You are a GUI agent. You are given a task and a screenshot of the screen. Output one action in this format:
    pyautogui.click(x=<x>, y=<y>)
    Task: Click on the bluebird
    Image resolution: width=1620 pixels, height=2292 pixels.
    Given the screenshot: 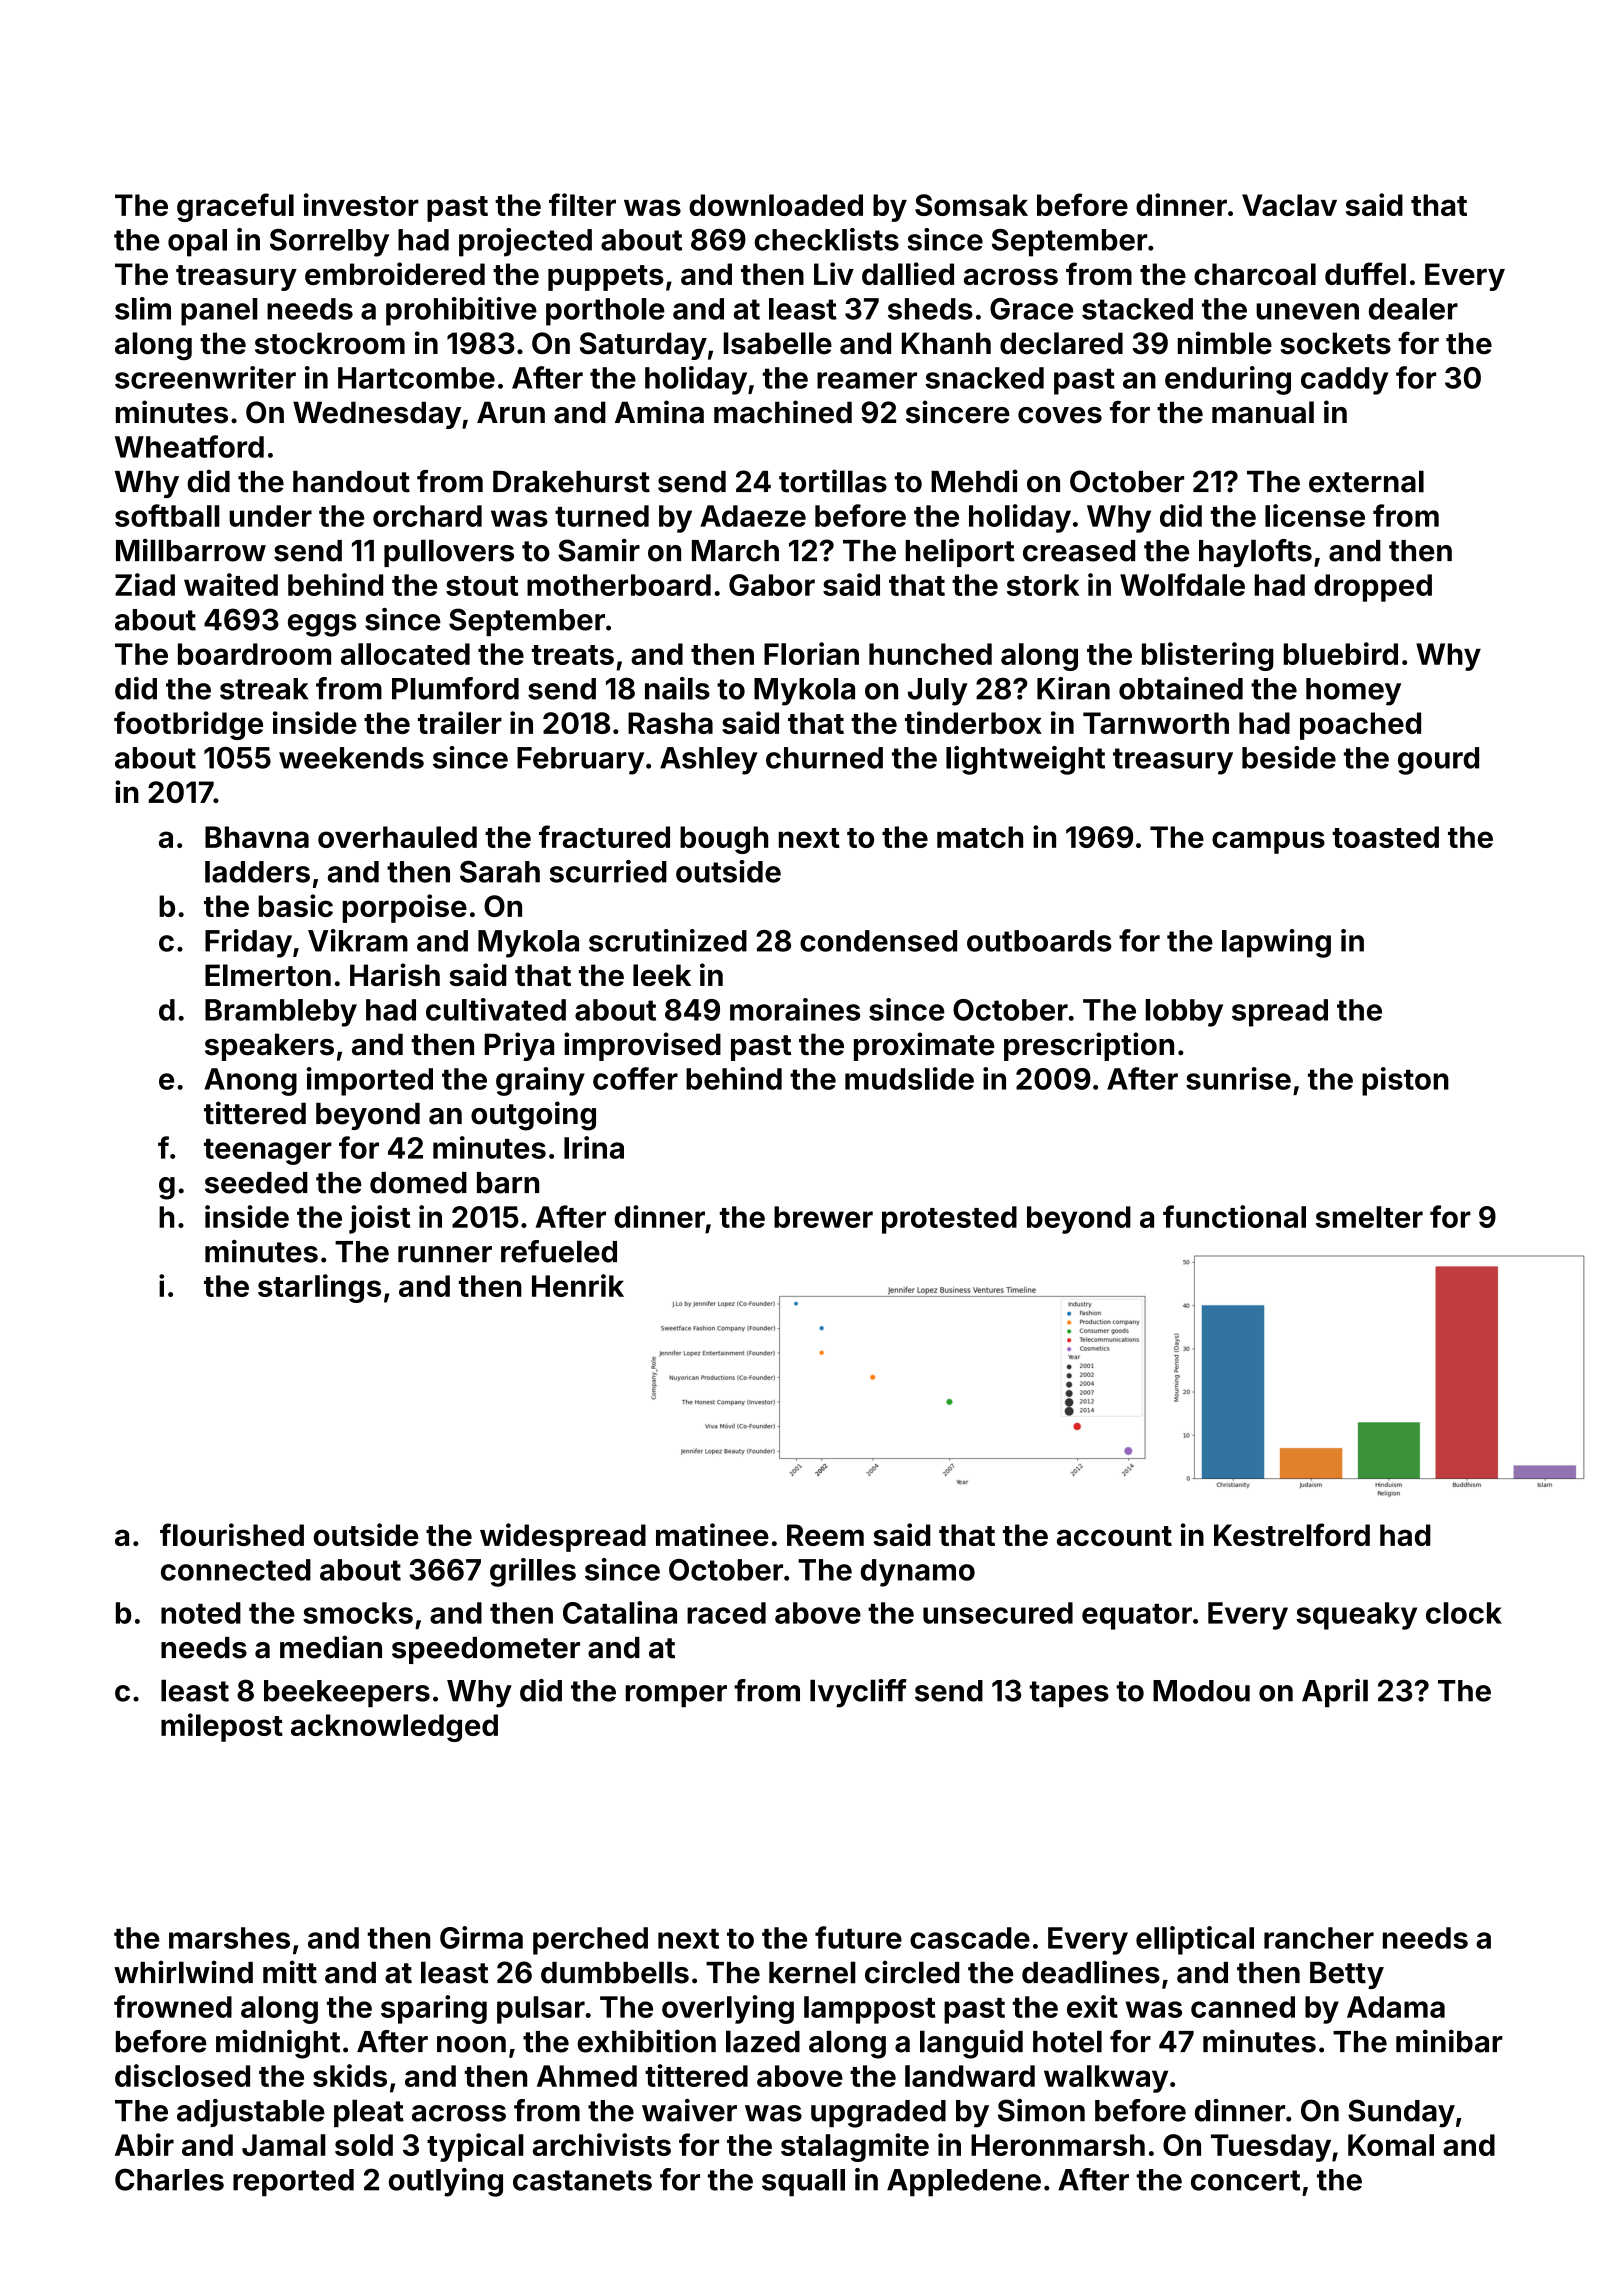 What is the action you would take?
    pyautogui.click(x=1341, y=653)
